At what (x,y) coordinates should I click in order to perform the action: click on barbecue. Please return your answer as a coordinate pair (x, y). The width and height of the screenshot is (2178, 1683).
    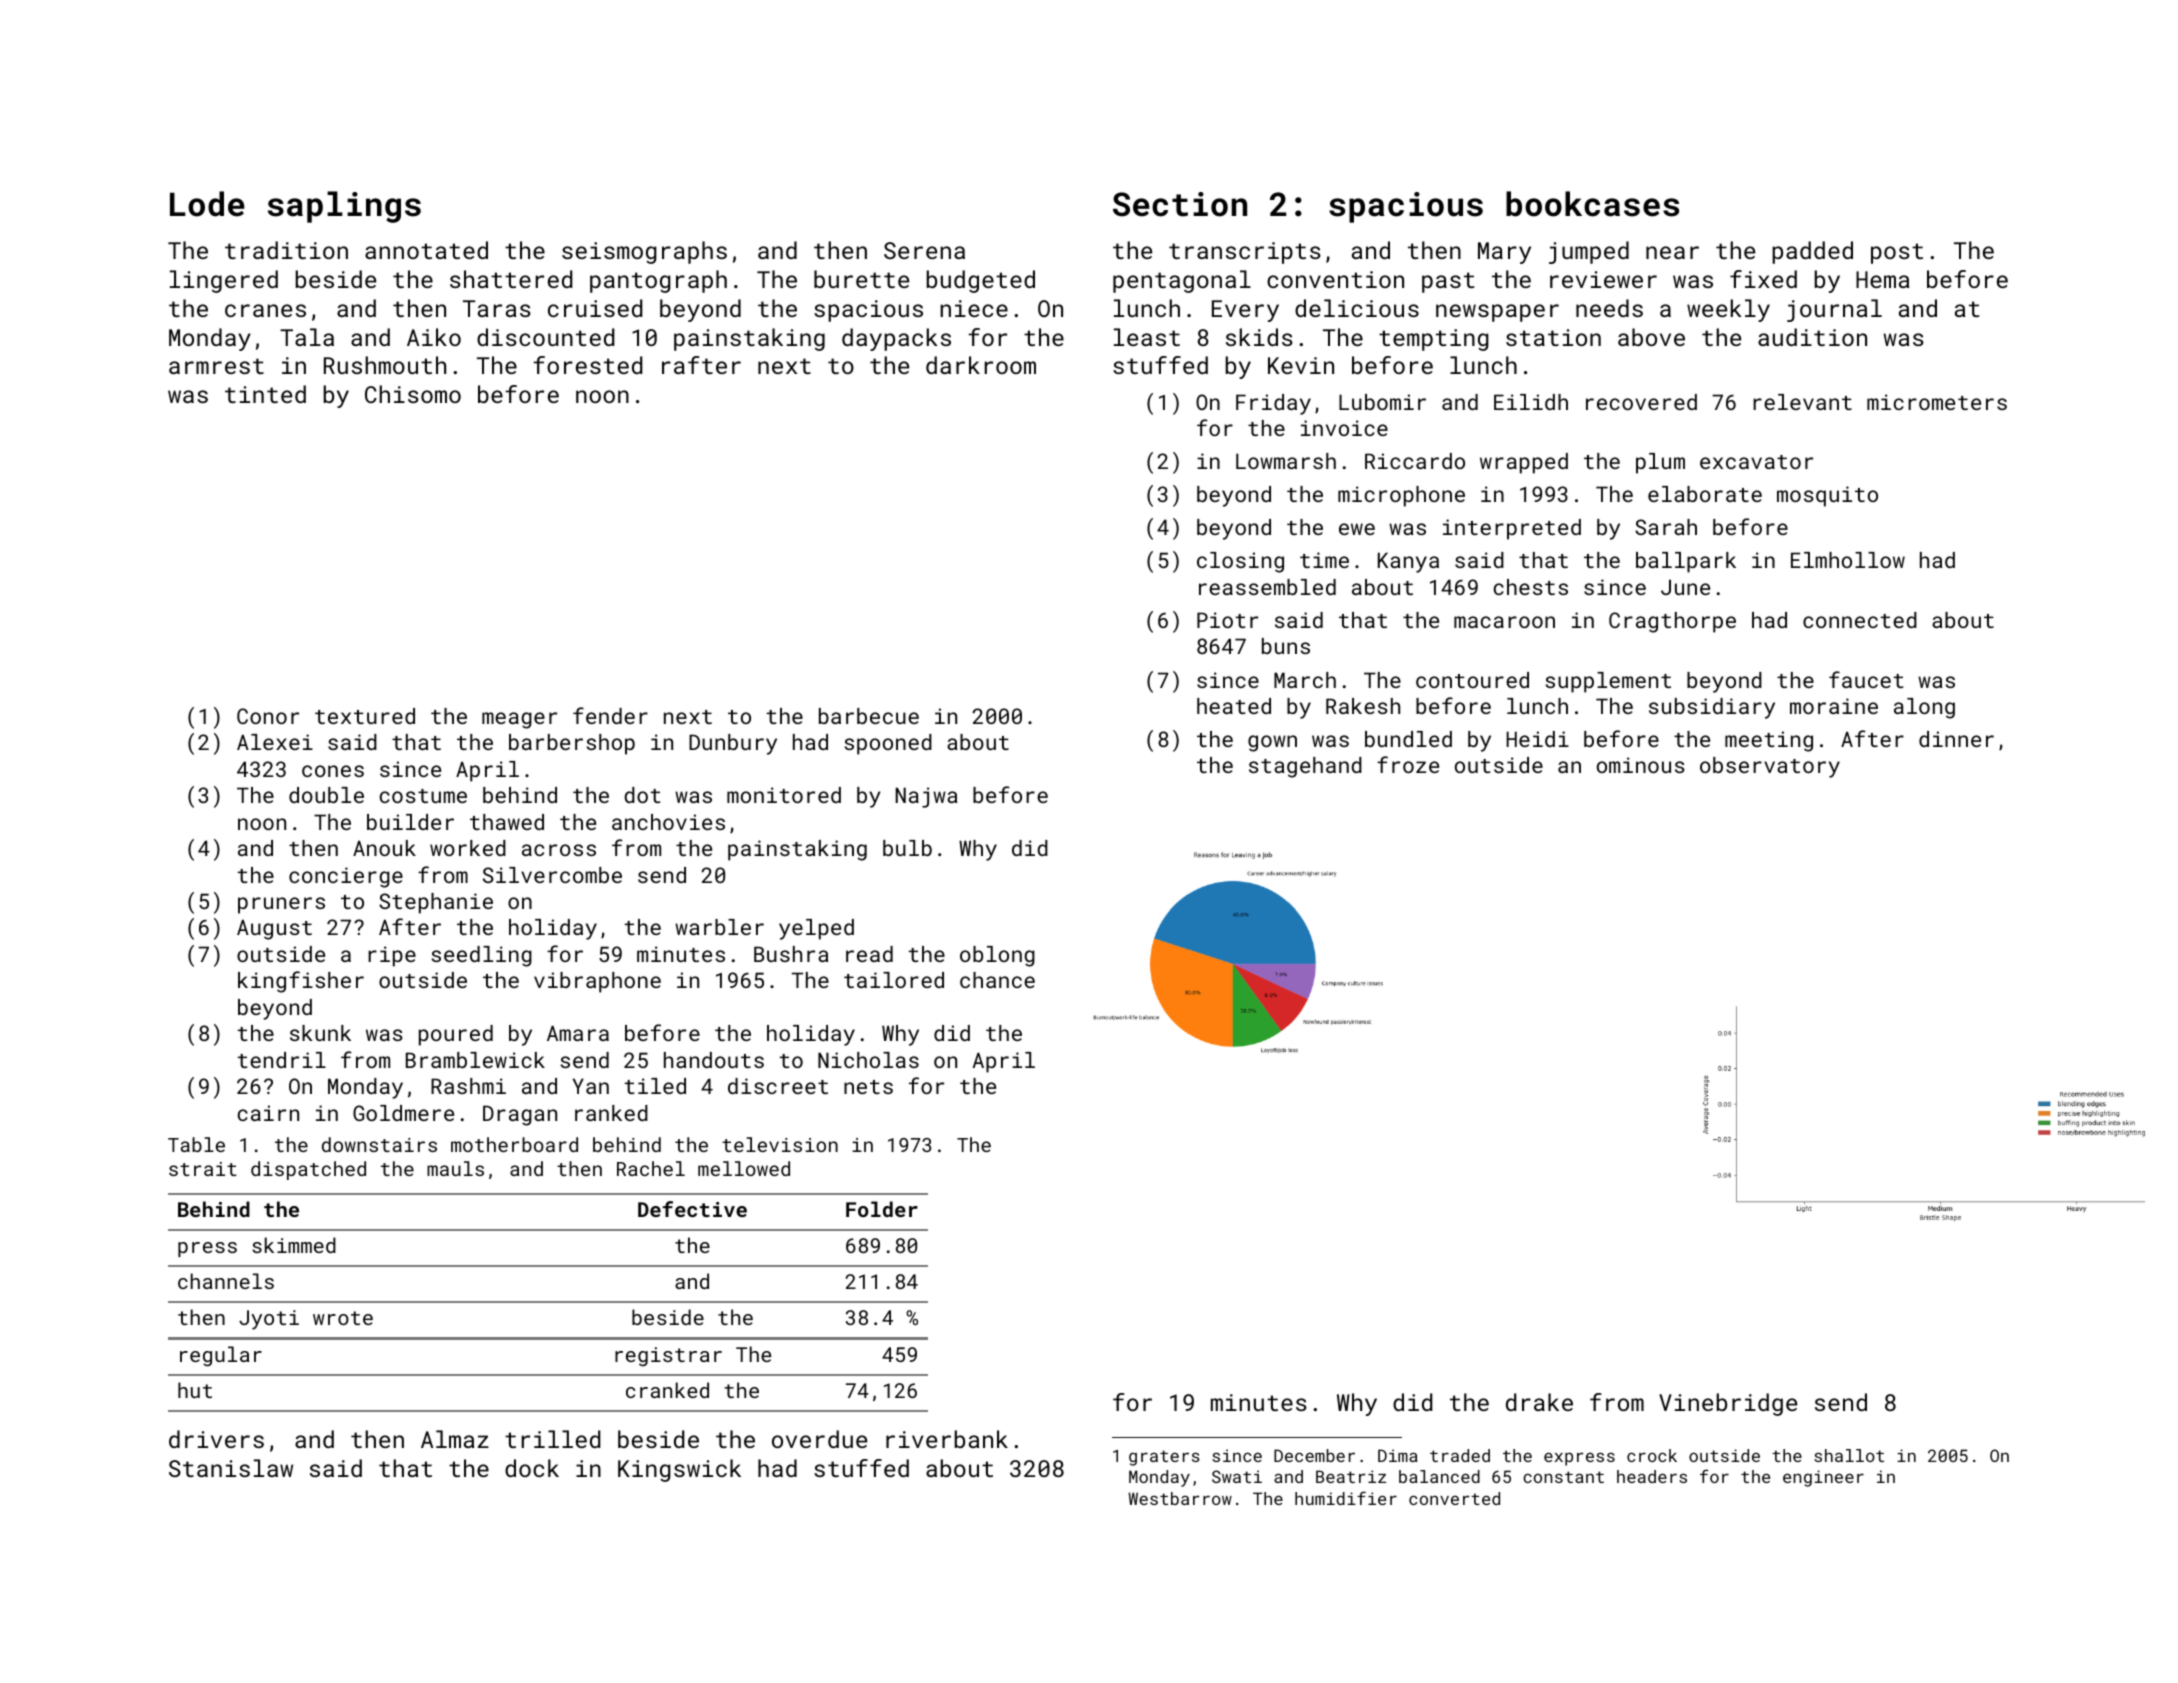
    Looking at the image, I should click on (869, 716).
